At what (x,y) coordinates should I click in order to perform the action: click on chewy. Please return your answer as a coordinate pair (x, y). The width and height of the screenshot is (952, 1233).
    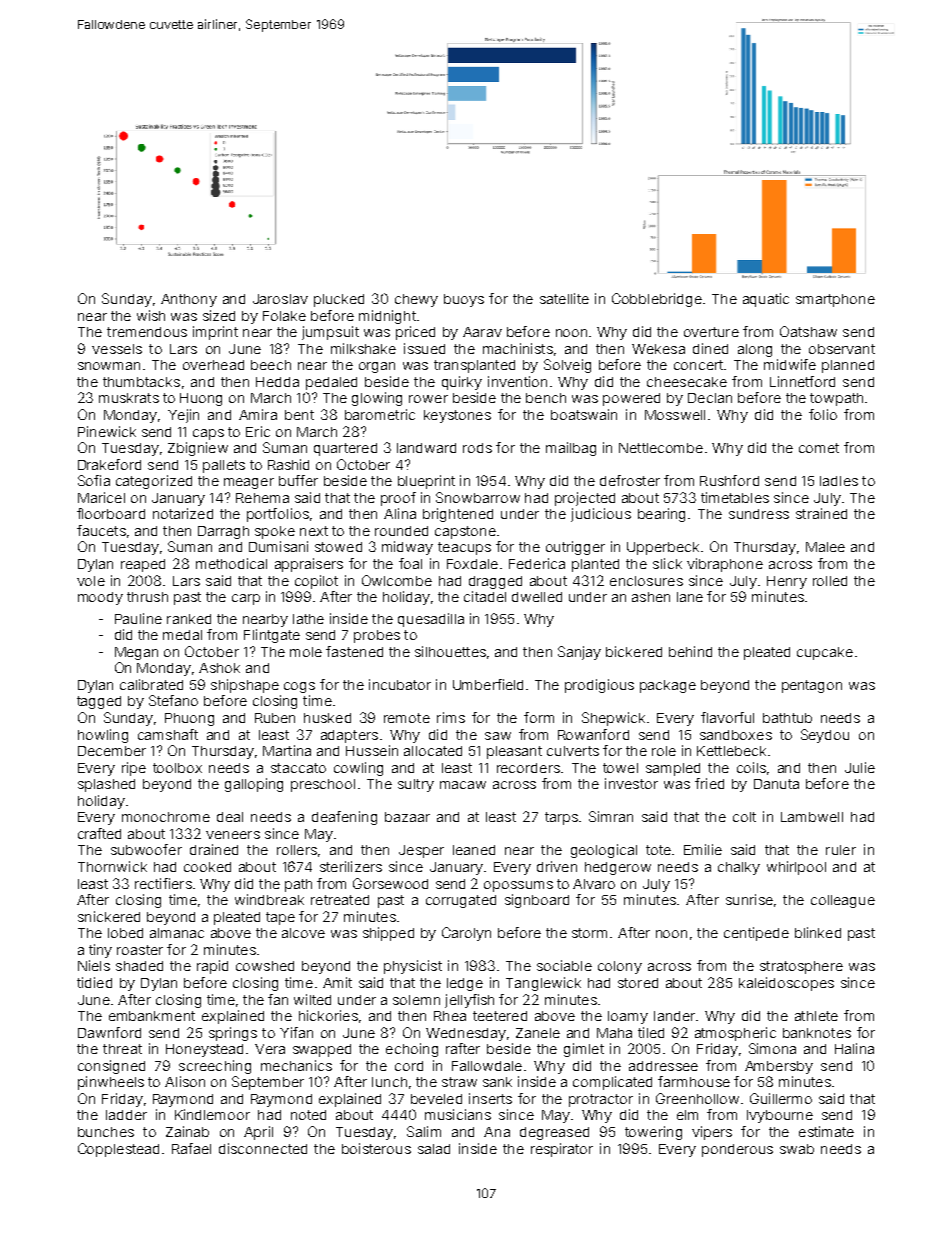
    Looking at the image, I should click on (416, 300).
